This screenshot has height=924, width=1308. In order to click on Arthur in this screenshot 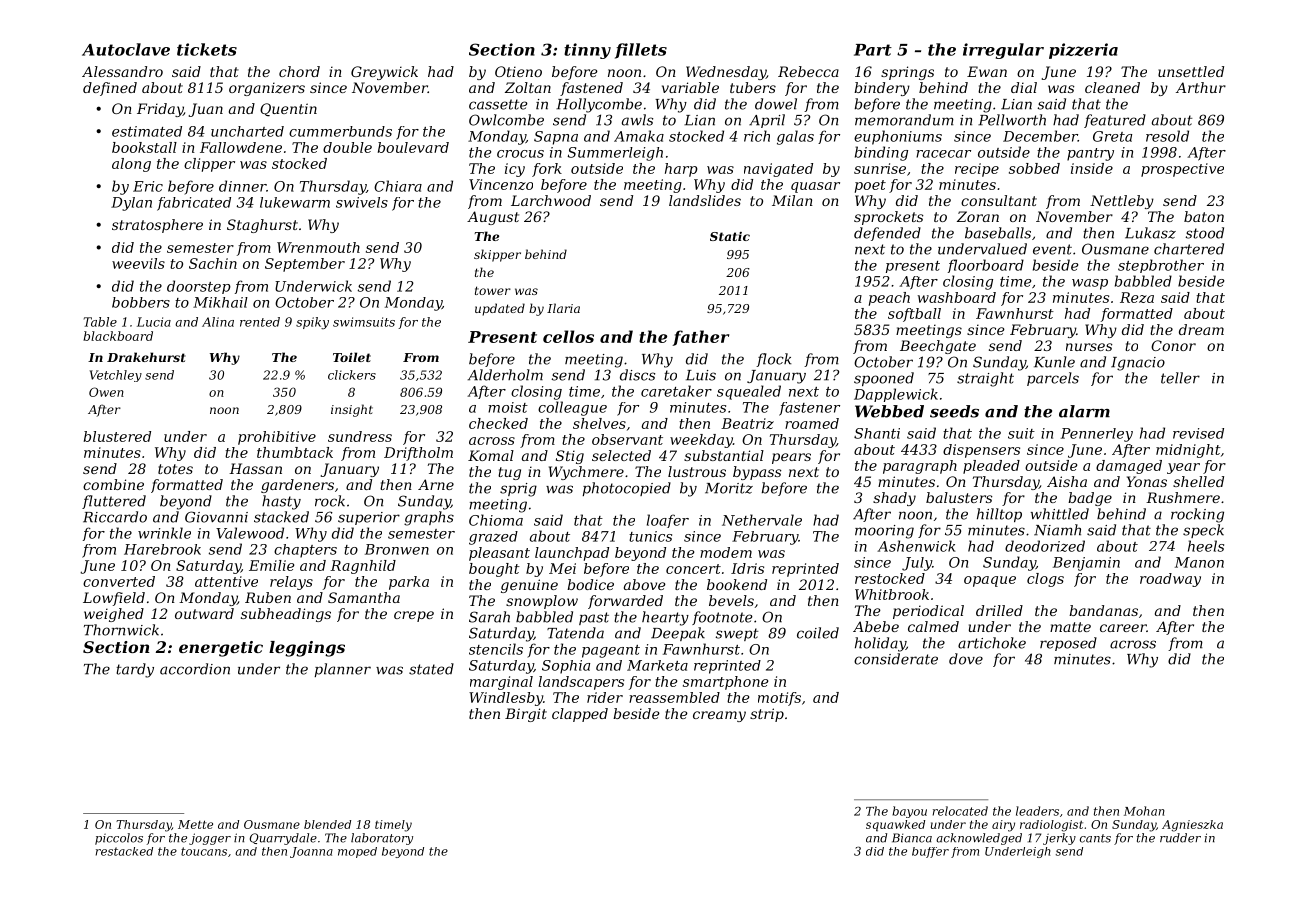, I will do `click(1201, 87)`.
